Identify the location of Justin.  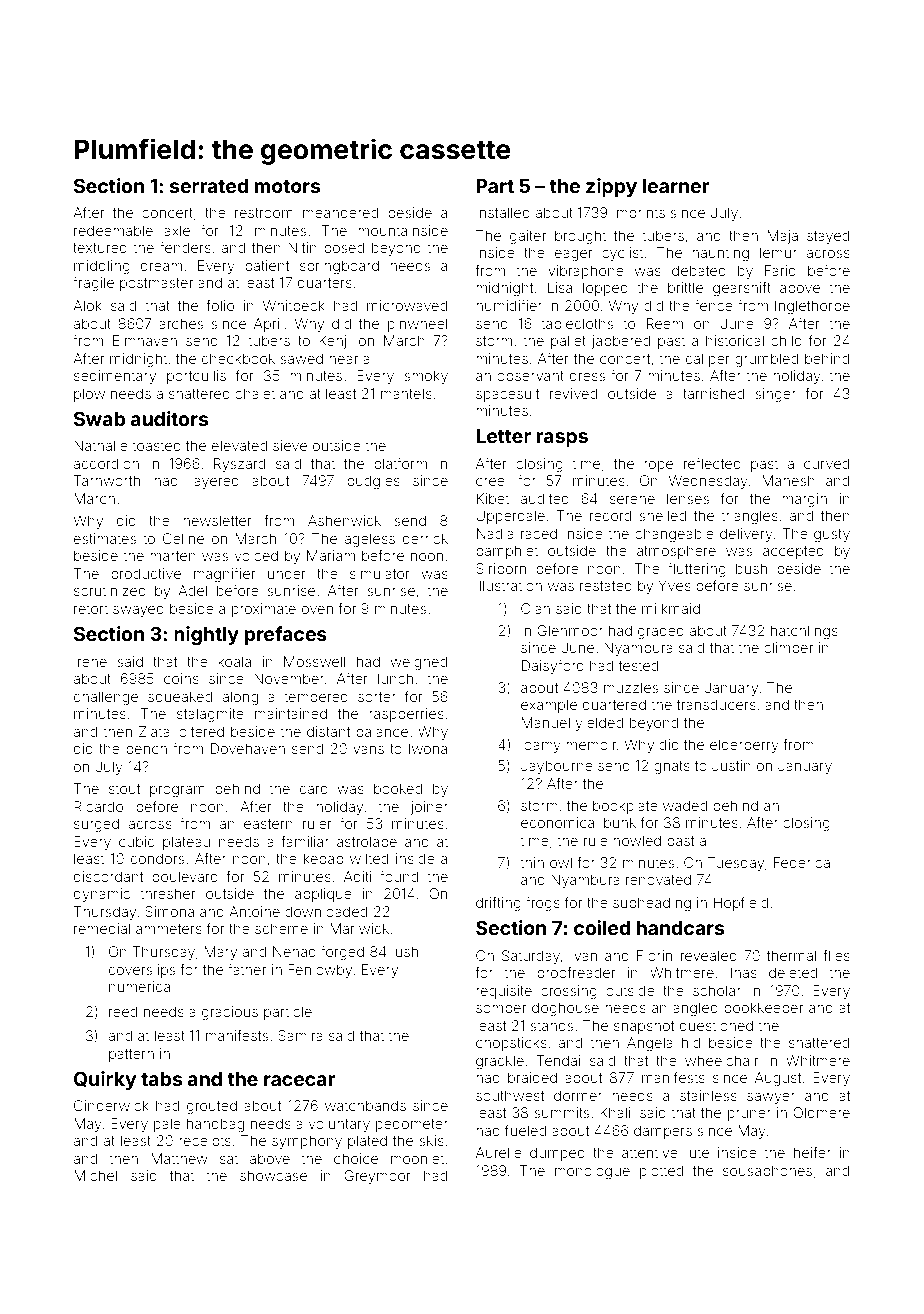
(731, 765).
